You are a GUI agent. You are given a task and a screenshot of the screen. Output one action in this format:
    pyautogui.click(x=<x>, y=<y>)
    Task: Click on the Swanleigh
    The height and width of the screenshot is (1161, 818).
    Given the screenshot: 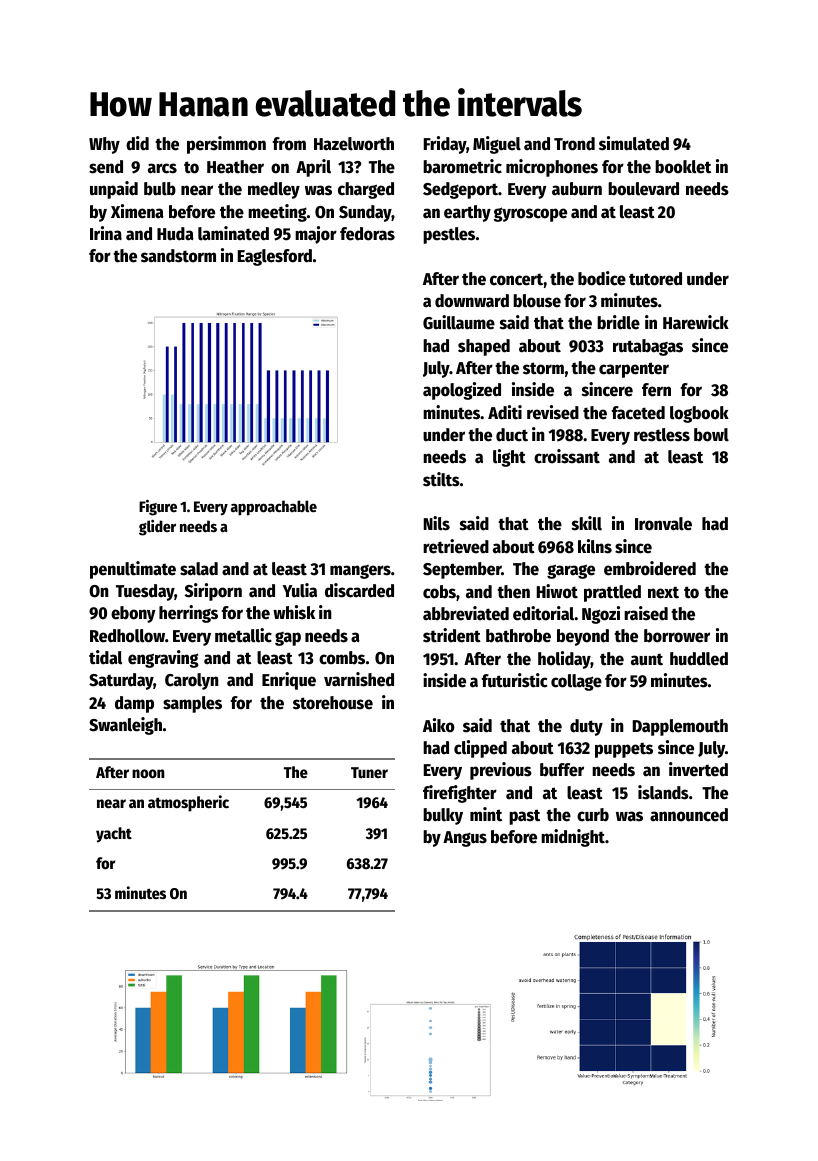 What is the action you would take?
    pyautogui.click(x=125, y=726)
